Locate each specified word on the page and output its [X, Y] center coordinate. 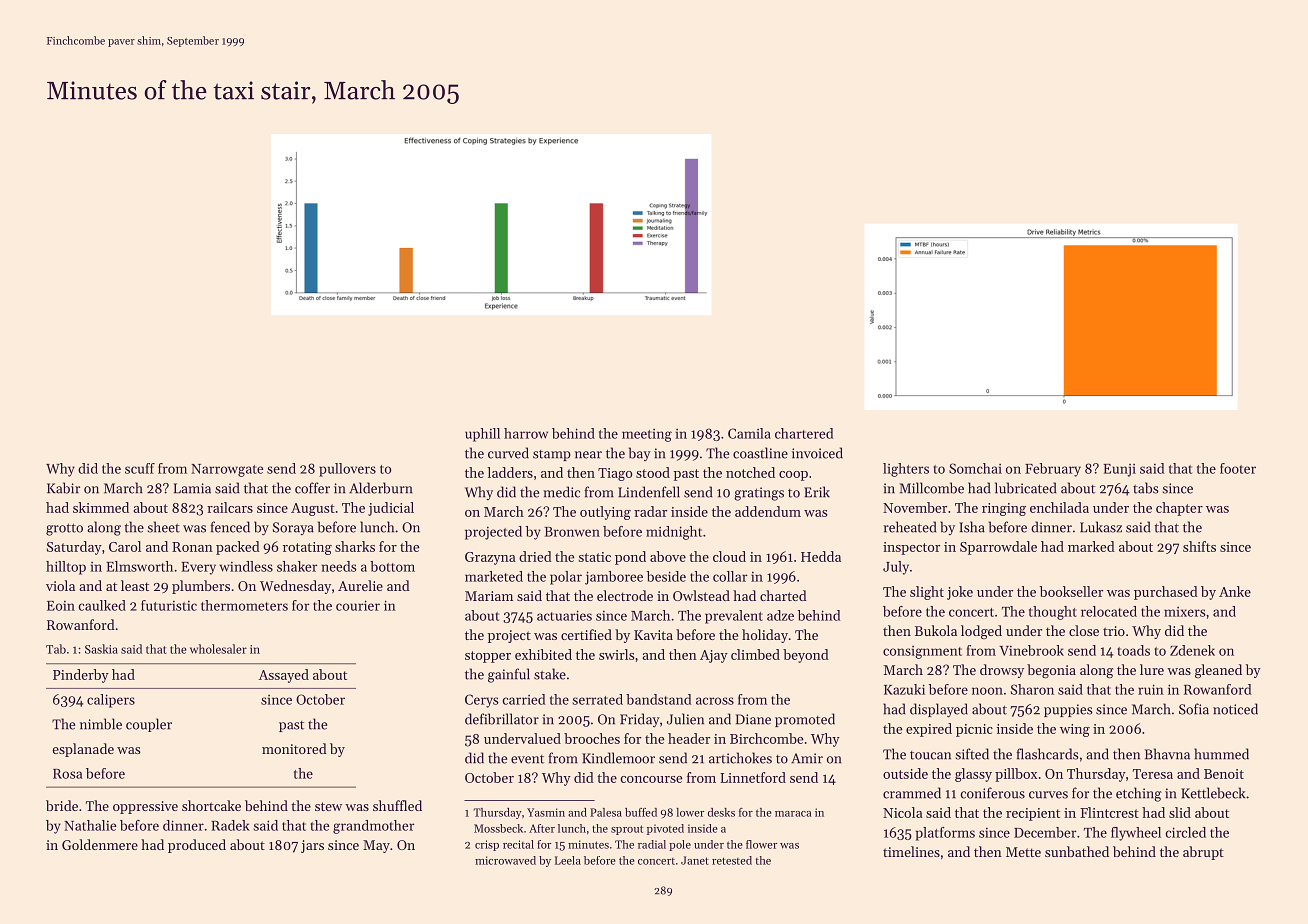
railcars [230, 507]
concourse [651, 779]
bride [62, 805]
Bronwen [572, 532]
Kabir [63, 488]
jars [312, 846]
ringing [1004, 509]
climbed [755, 654]
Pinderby [81, 676]
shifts [1199, 546]
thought [1053, 613]
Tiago [615, 474]
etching [1139, 794]
